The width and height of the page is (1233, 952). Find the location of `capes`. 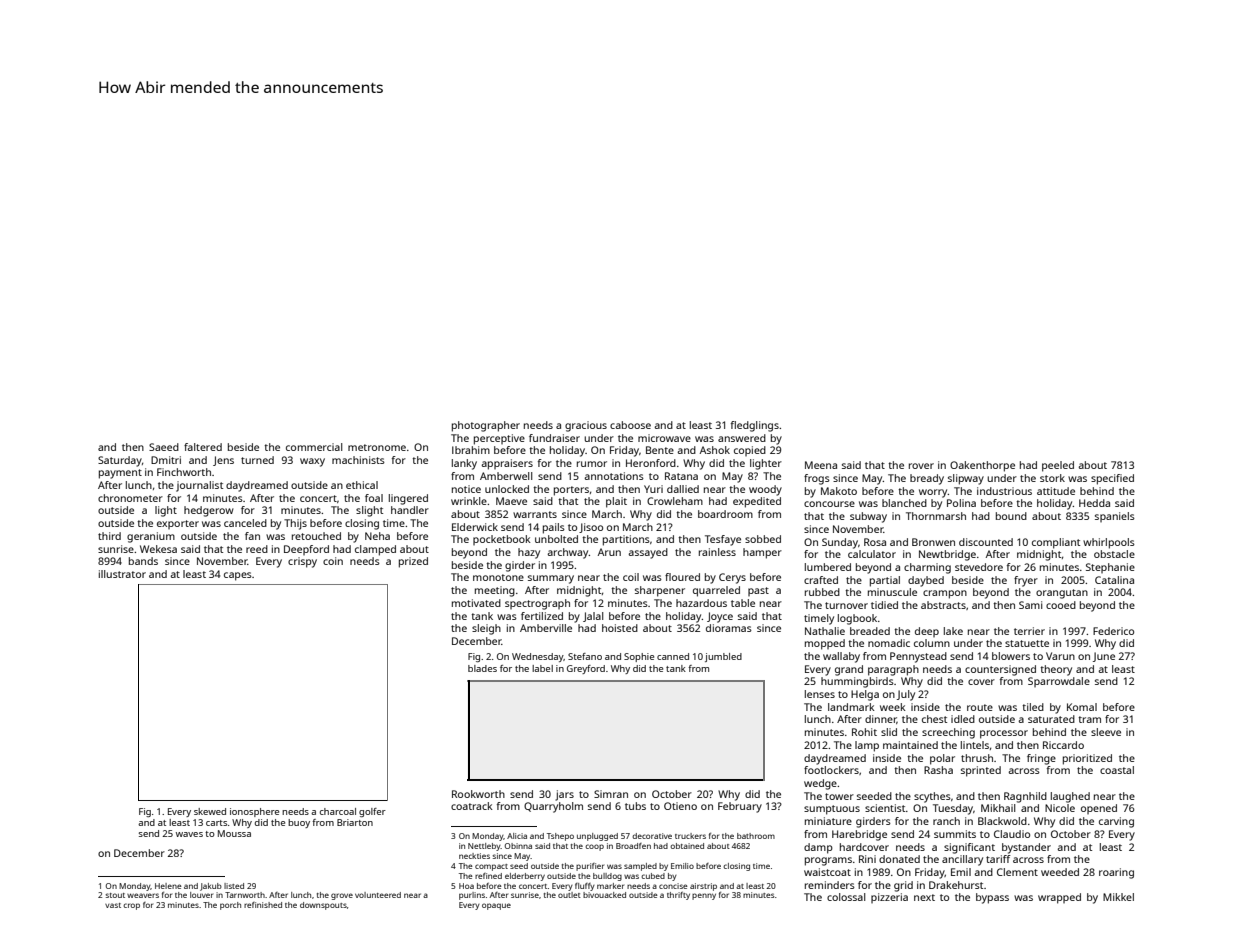

capes is located at coordinates (238, 576).
